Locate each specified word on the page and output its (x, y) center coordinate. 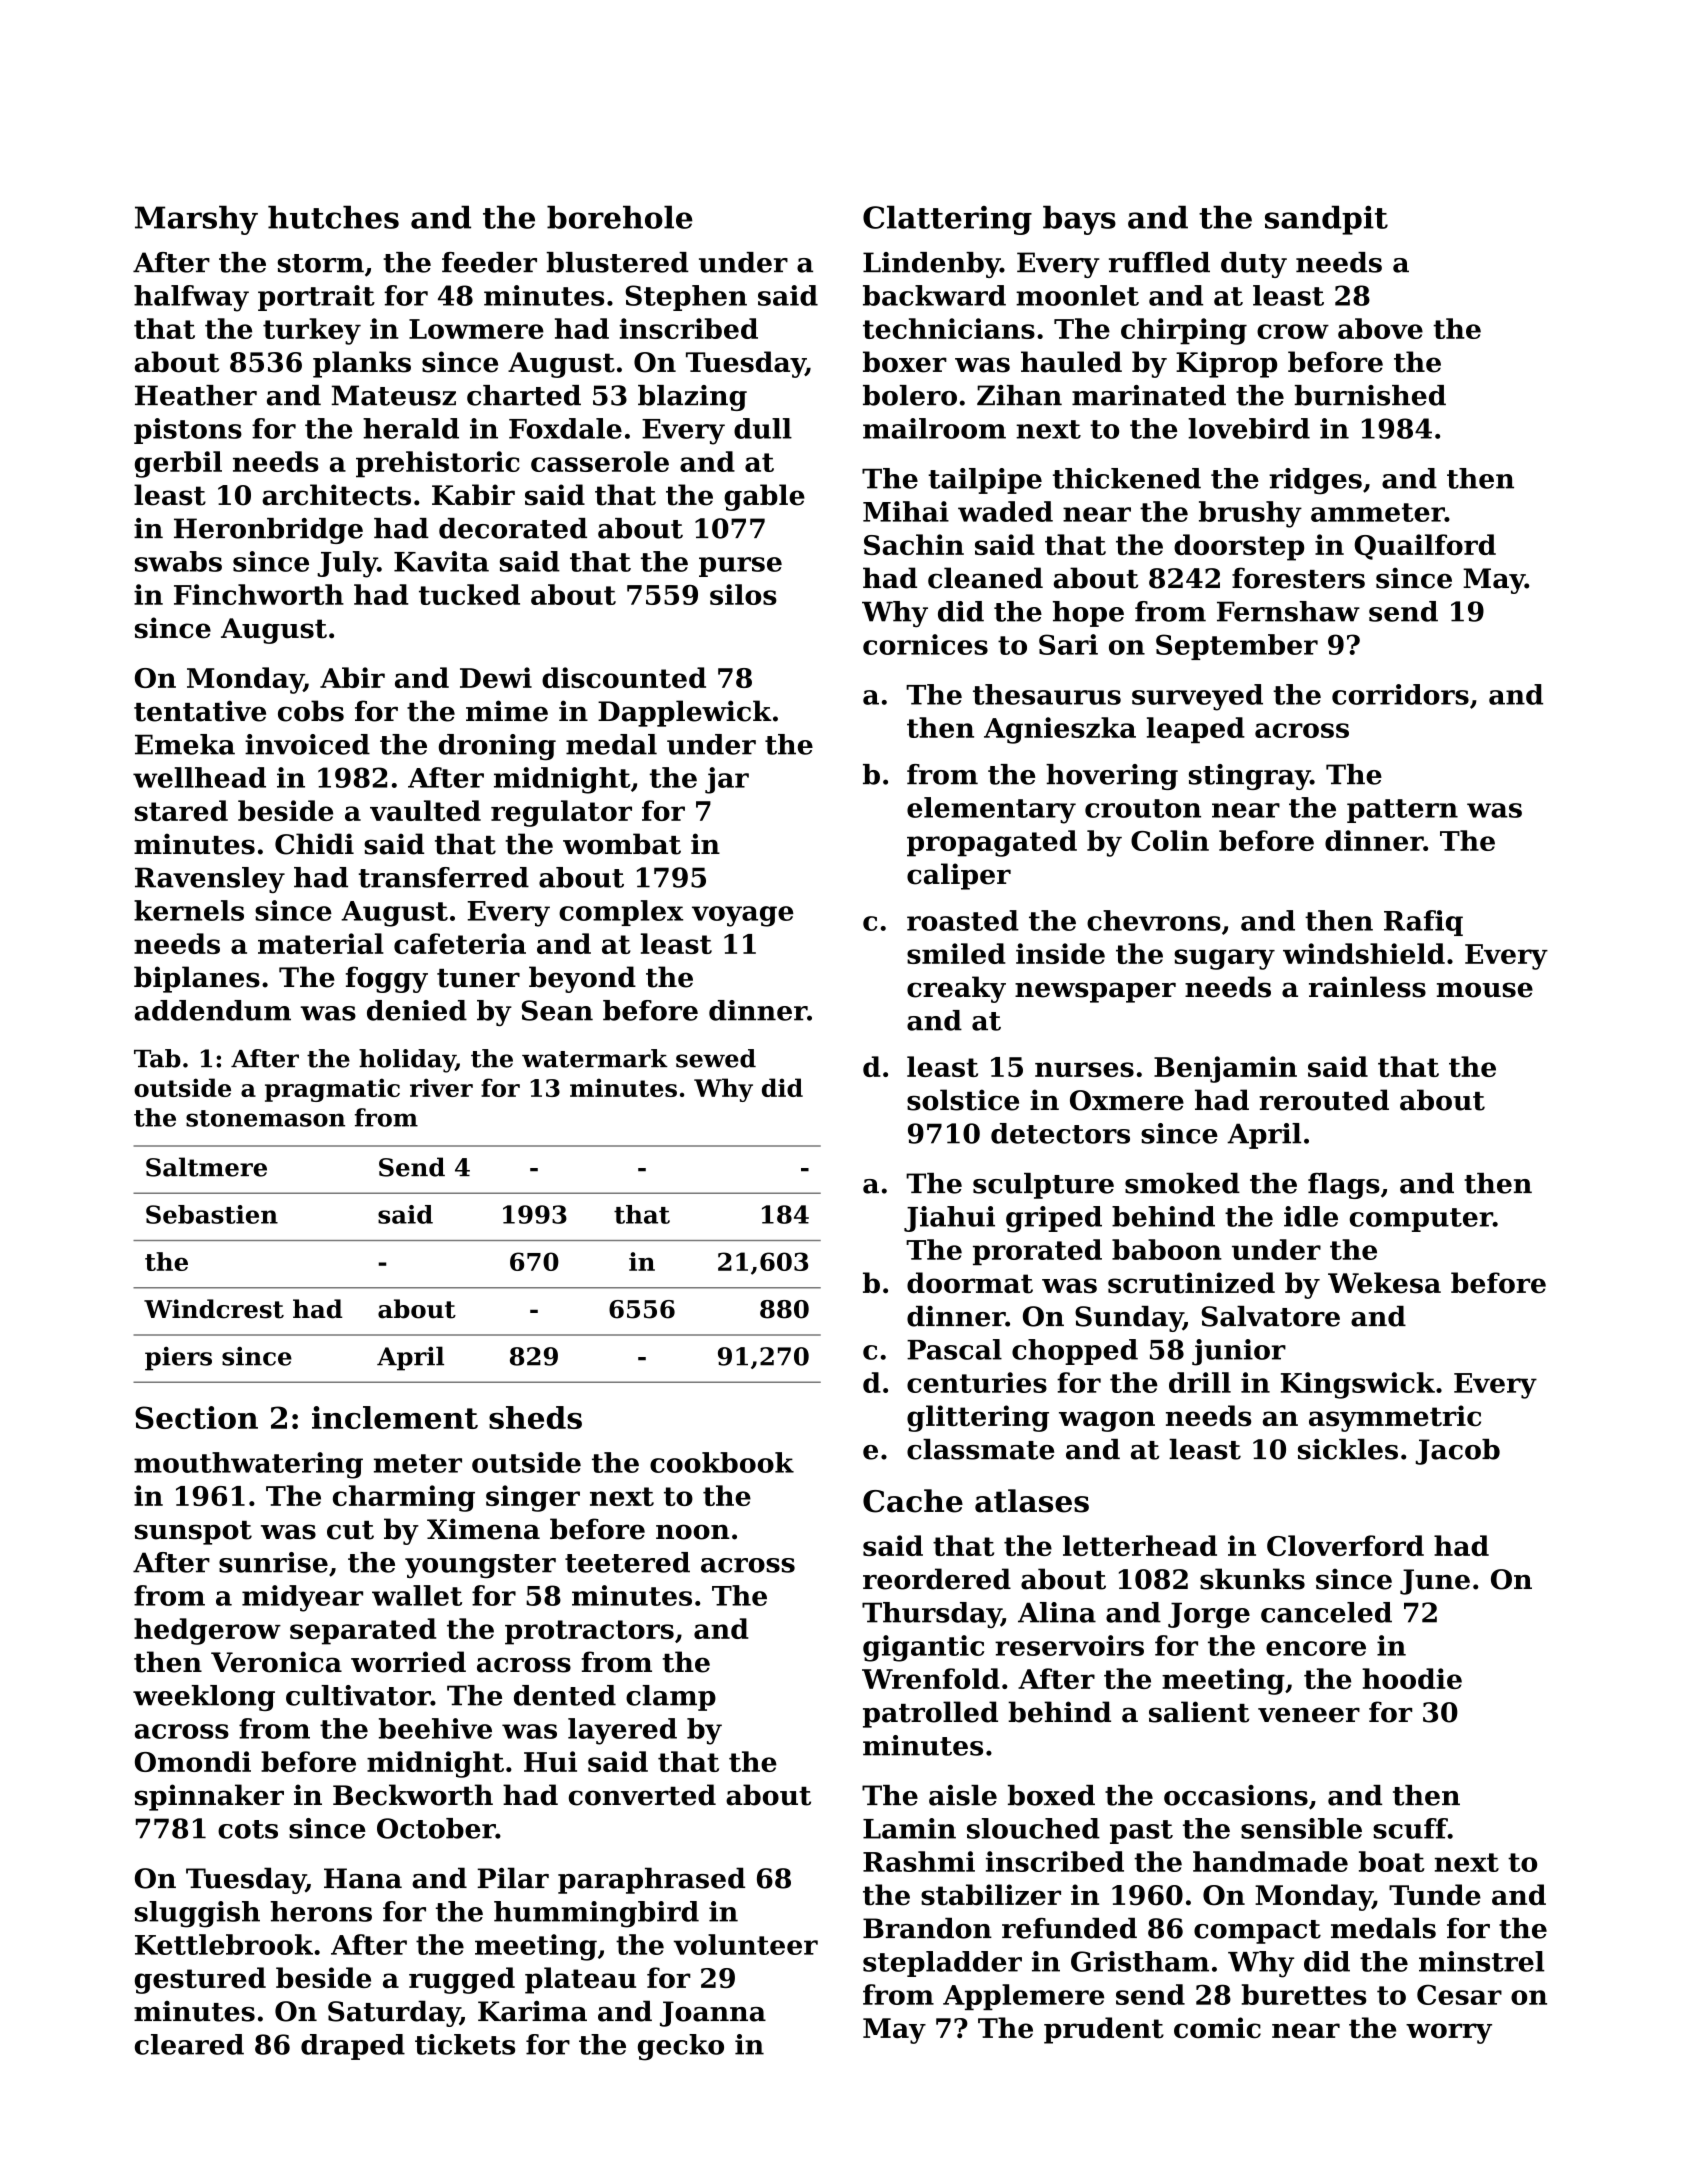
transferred (444, 877)
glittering (978, 1418)
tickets (465, 2044)
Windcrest (214, 1309)
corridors (1400, 694)
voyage (743, 916)
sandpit (1326, 220)
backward (934, 295)
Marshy (196, 220)
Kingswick (1358, 1385)
